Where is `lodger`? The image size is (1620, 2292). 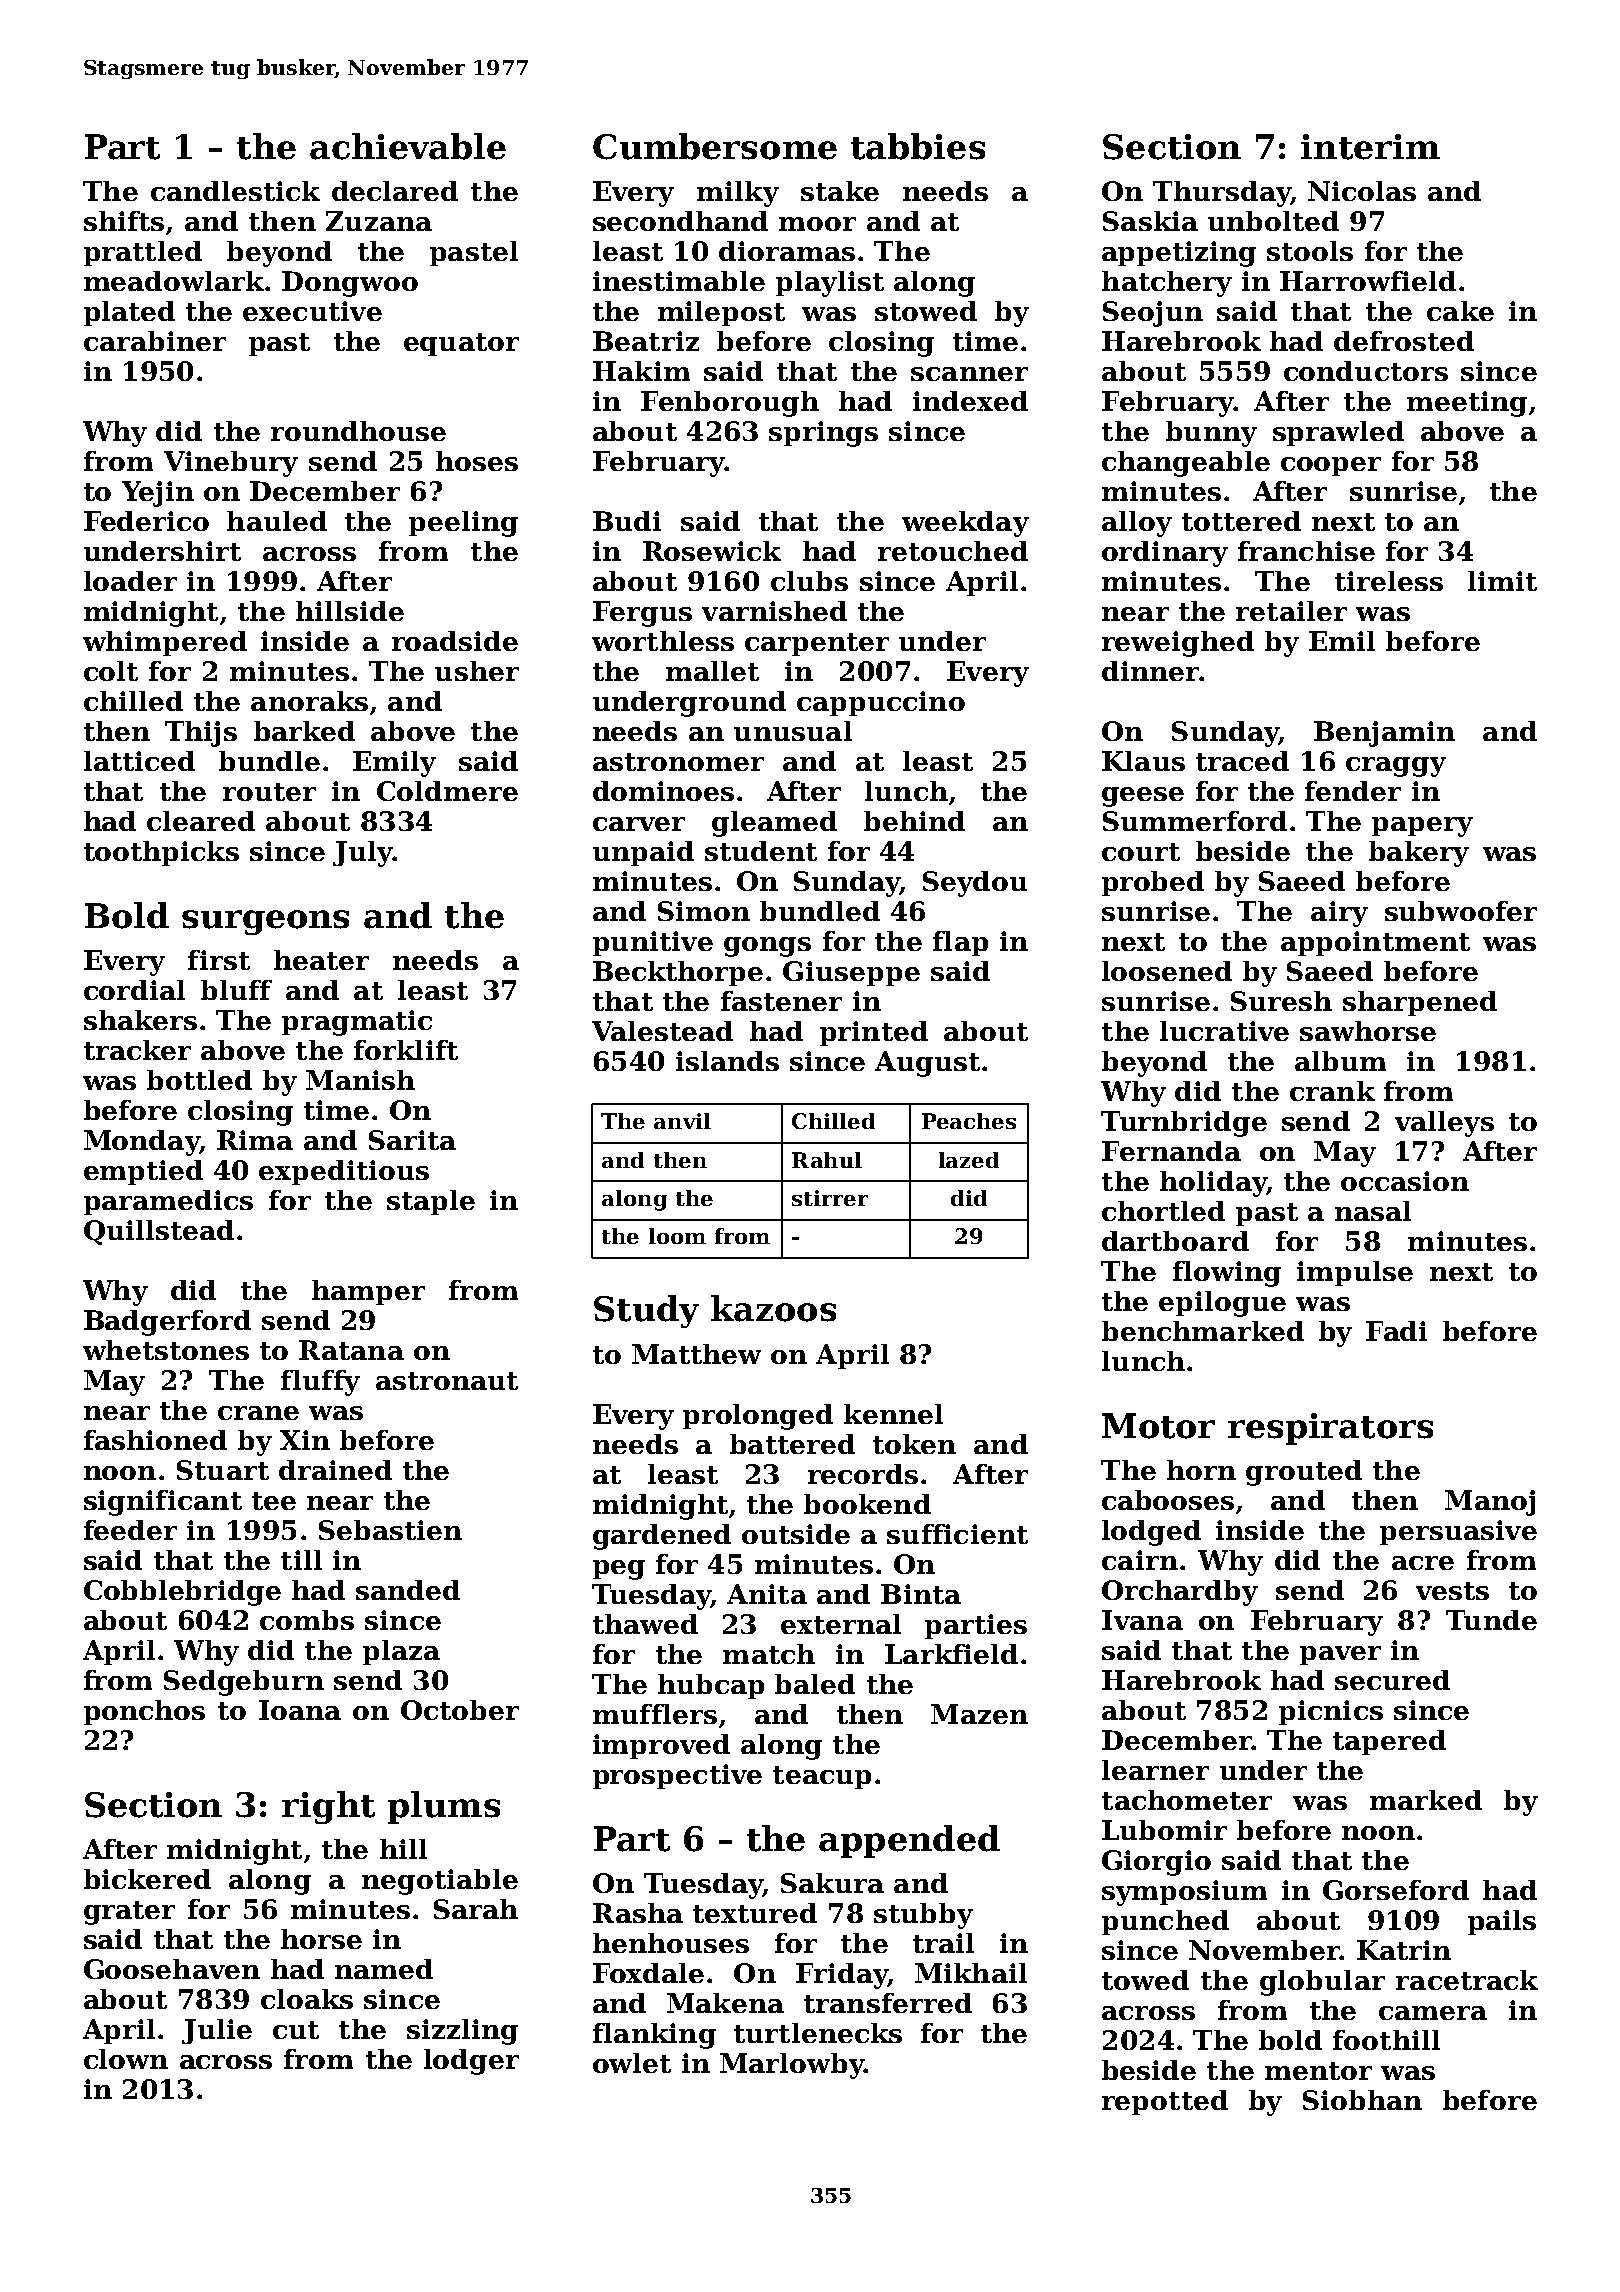 lodger is located at coordinates (471, 2062).
